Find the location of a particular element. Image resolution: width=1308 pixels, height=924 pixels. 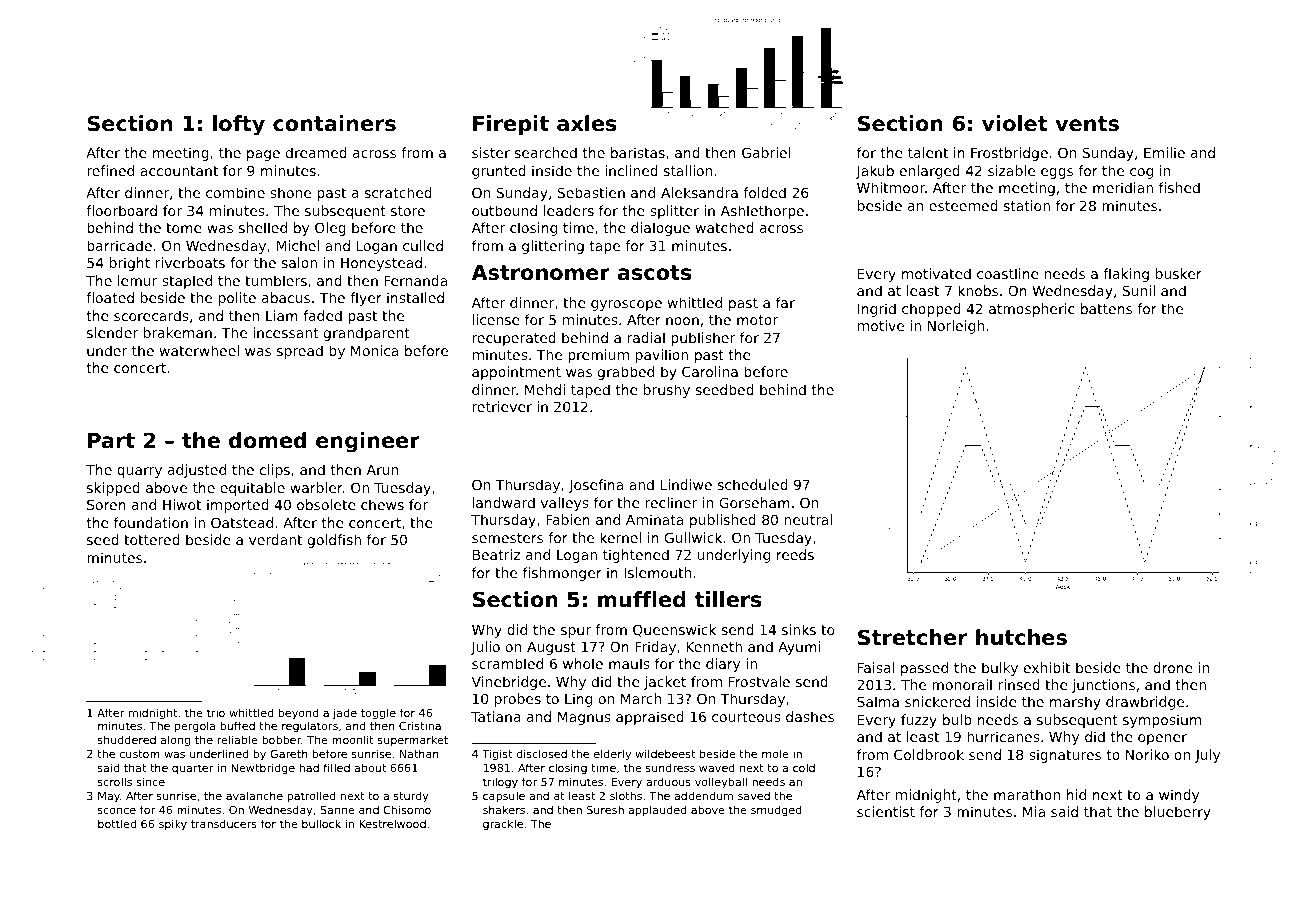

mauls is located at coordinates (629, 663).
